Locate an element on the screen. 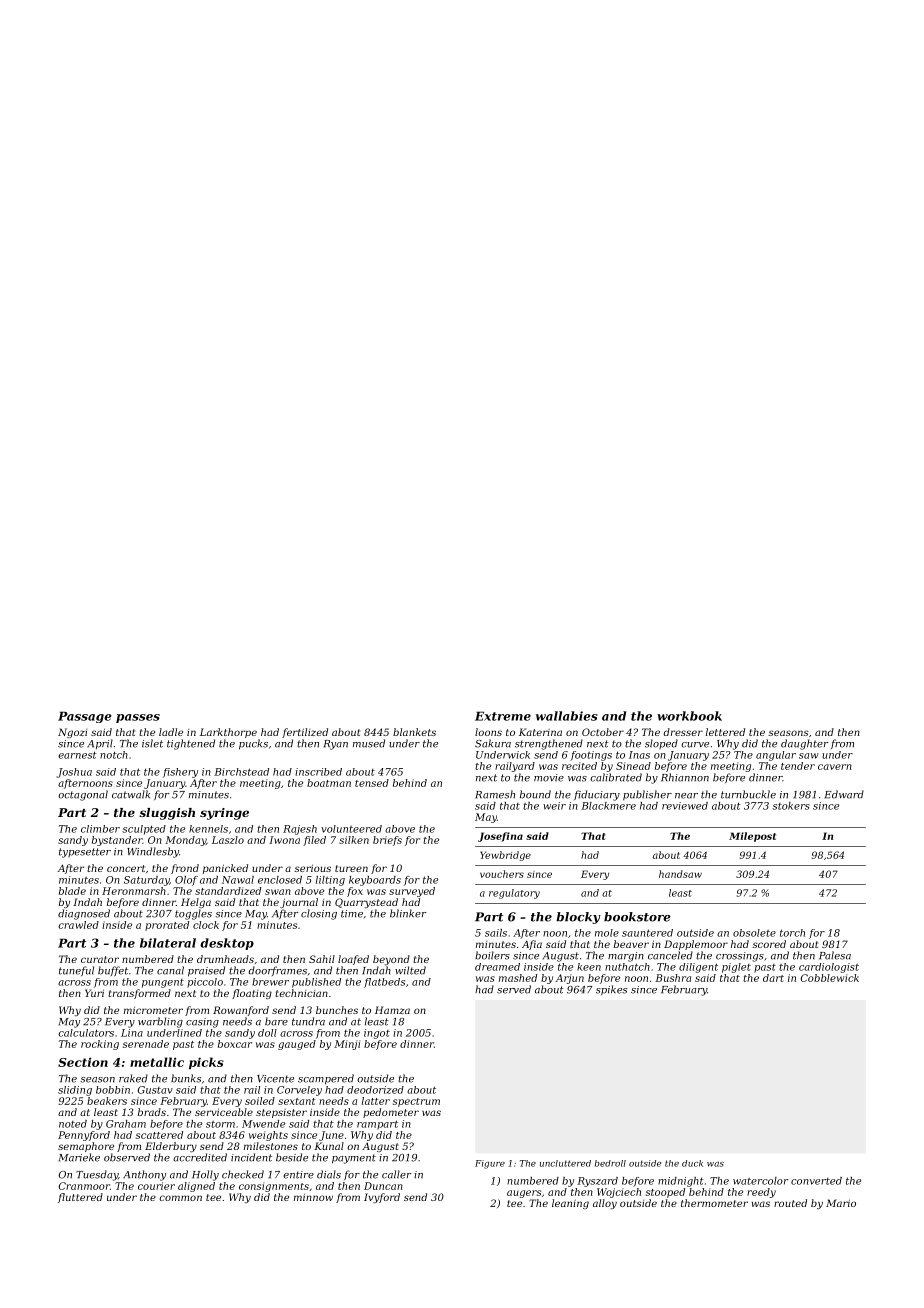 Image resolution: width=924 pixels, height=1308 pixels. sliding is located at coordinates (75, 1091).
